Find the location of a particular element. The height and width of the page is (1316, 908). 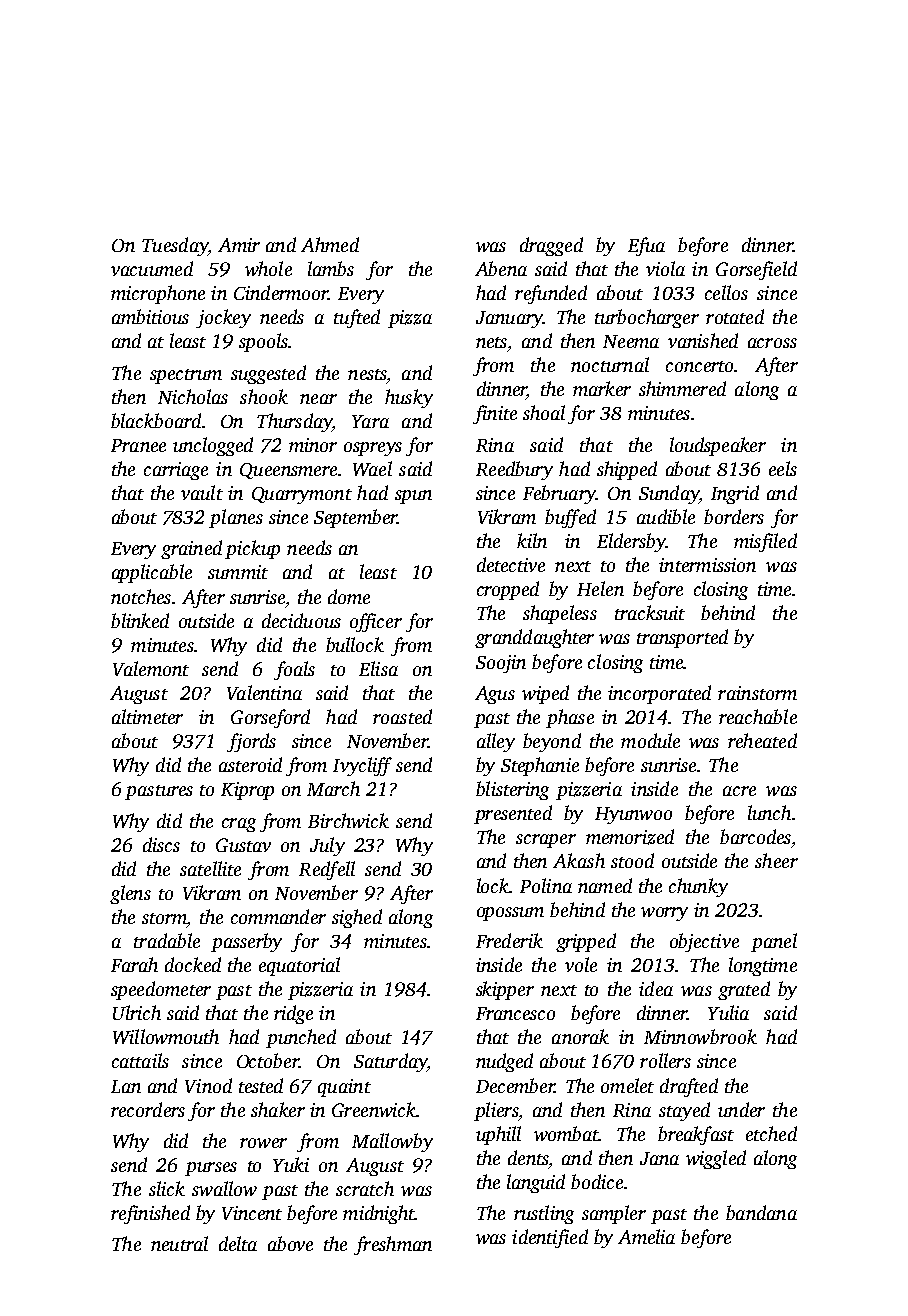

tradable is located at coordinates (167, 940).
